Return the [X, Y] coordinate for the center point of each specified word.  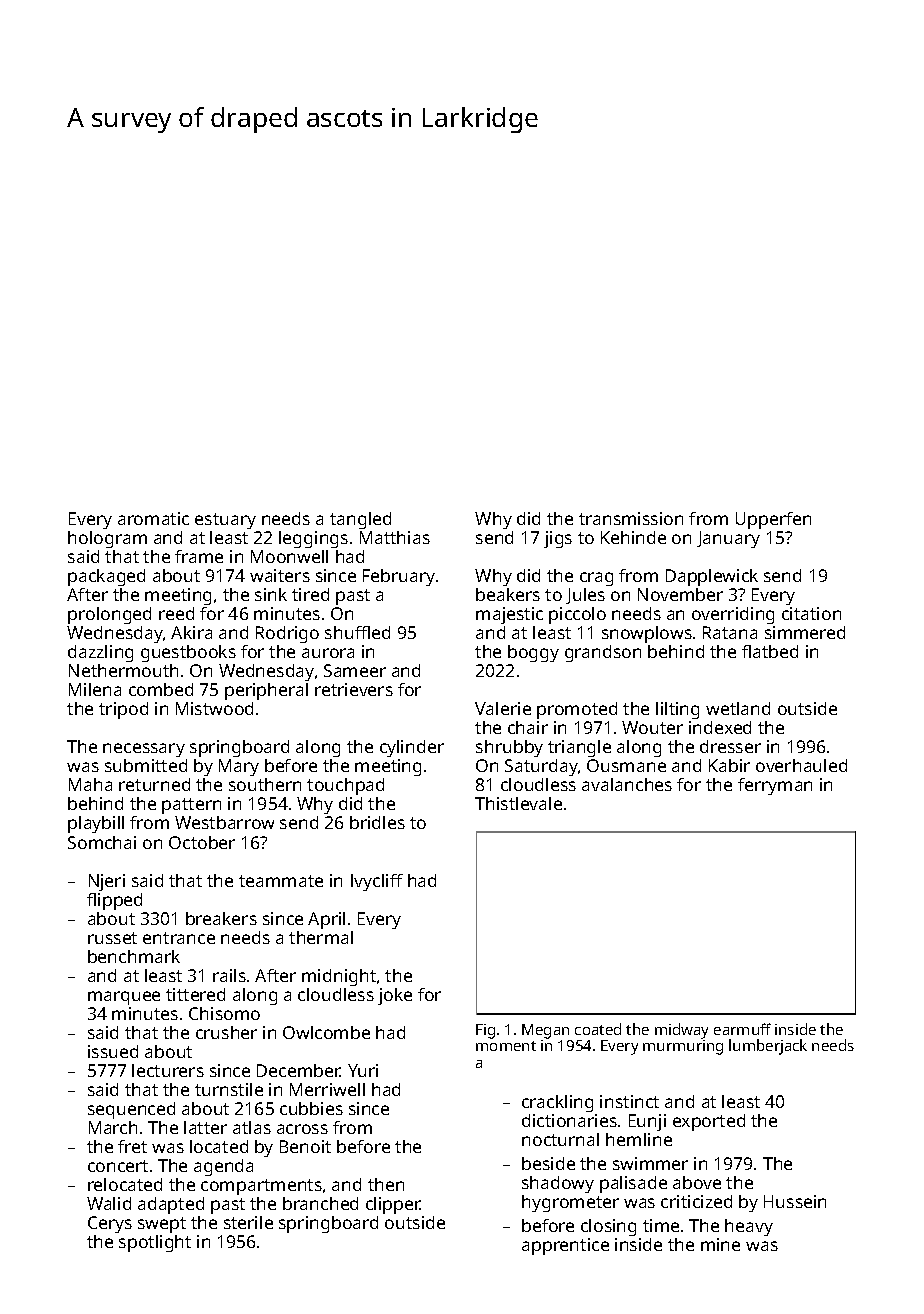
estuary [225, 521]
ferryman [775, 786]
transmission [631, 518]
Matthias [395, 537]
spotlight [155, 1243]
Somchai [102, 842]
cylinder [412, 748]
